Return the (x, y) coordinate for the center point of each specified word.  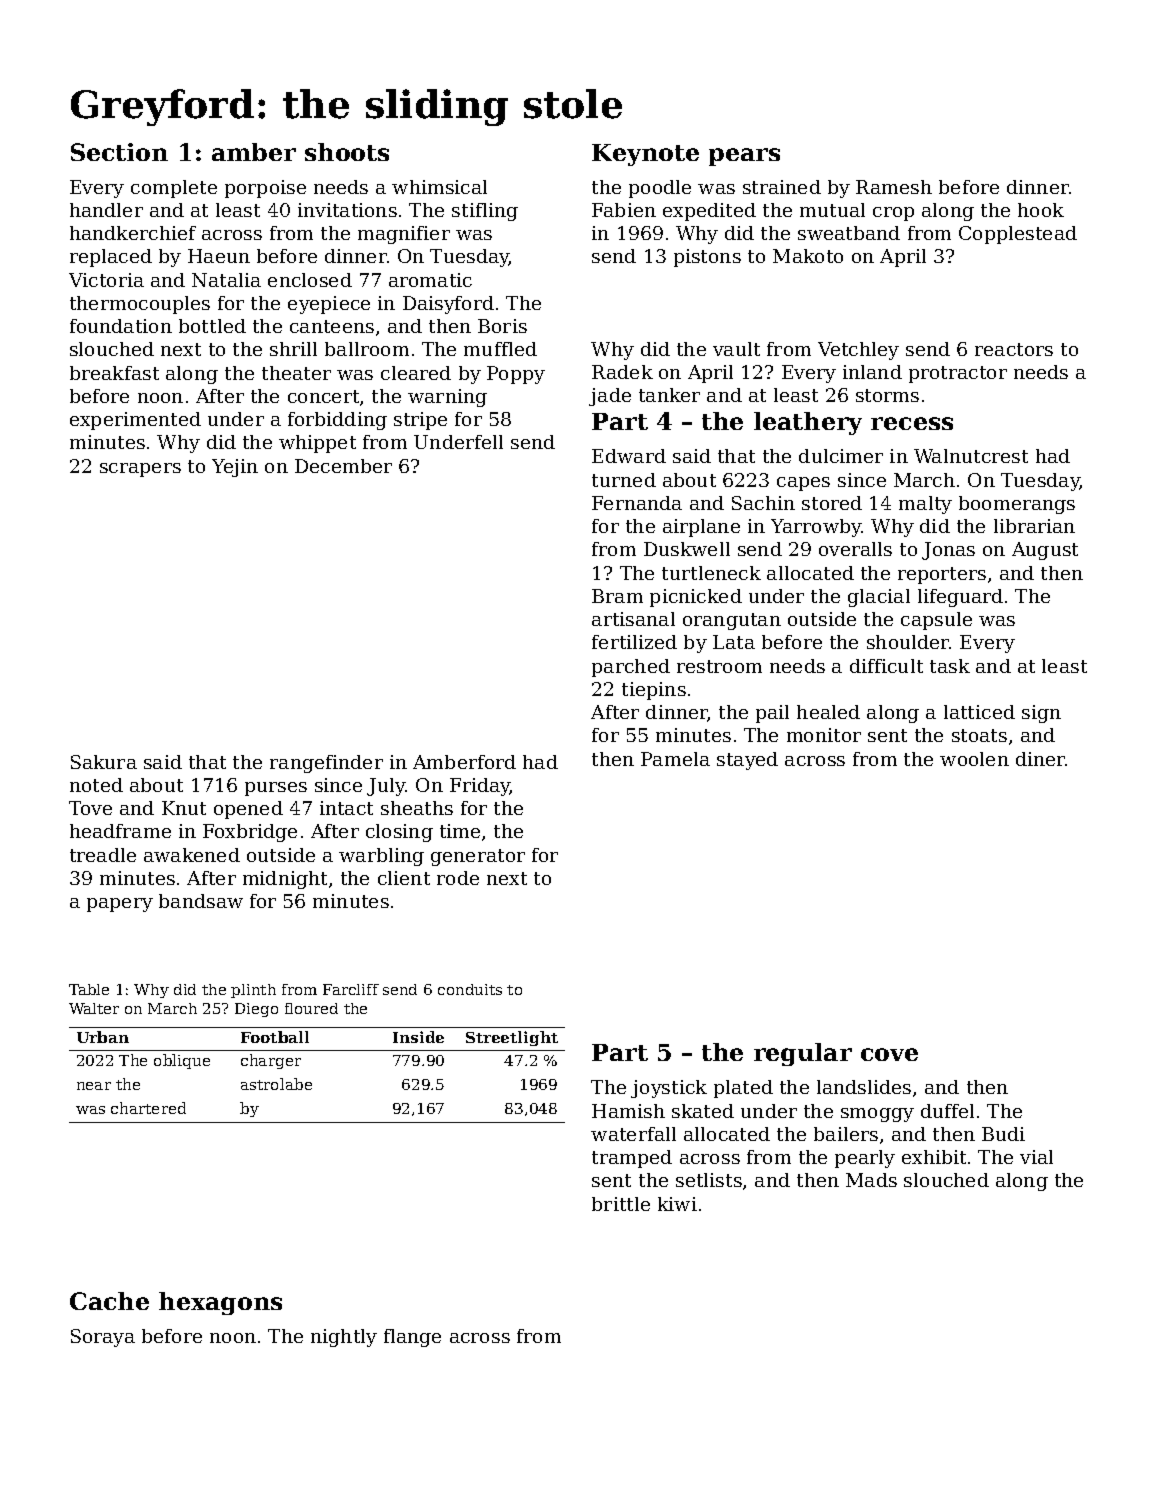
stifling (485, 212)
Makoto (808, 256)
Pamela (675, 759)
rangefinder (326, 764)
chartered (148, 1108)
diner (1041, 759)
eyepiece (329, 305)
